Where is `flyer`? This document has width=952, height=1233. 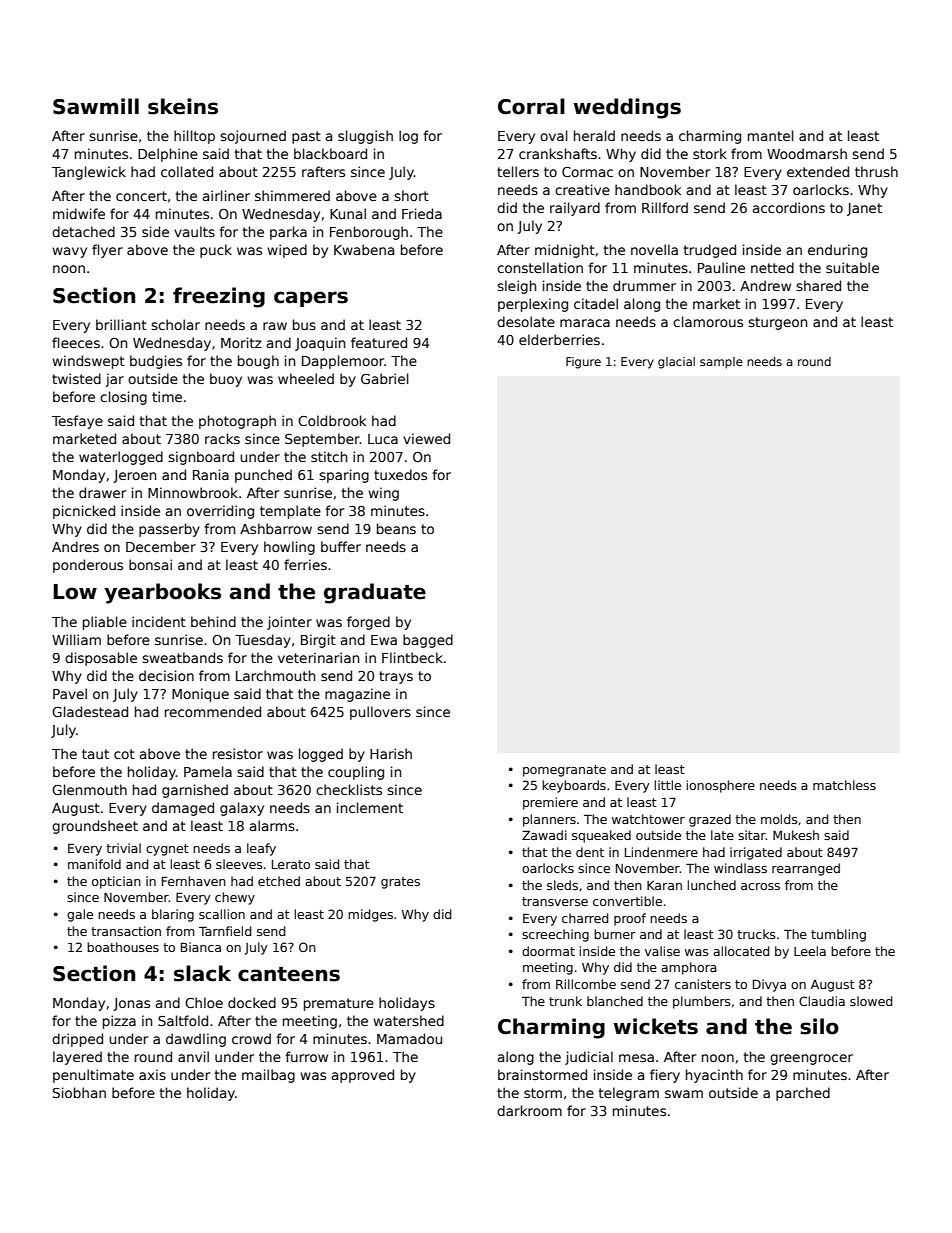 flyer is located at coordinates (107, 251).
